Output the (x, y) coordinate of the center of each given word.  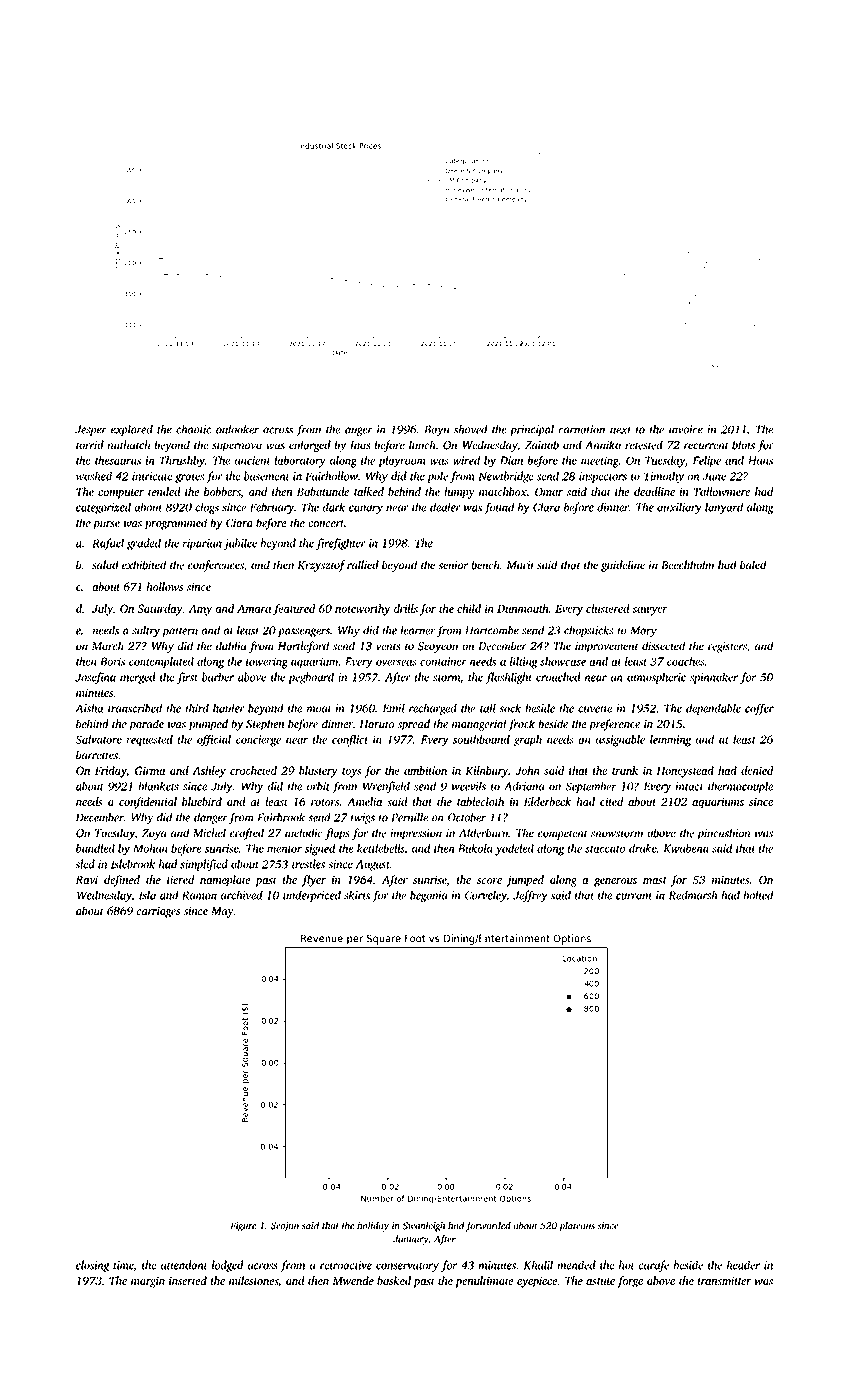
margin (148, 1282)
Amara (254, 608)
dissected (663, 646)
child (469, 608)
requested (150, 740)
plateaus (577, 1227)
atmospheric (656, 678)
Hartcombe (492, 630)
